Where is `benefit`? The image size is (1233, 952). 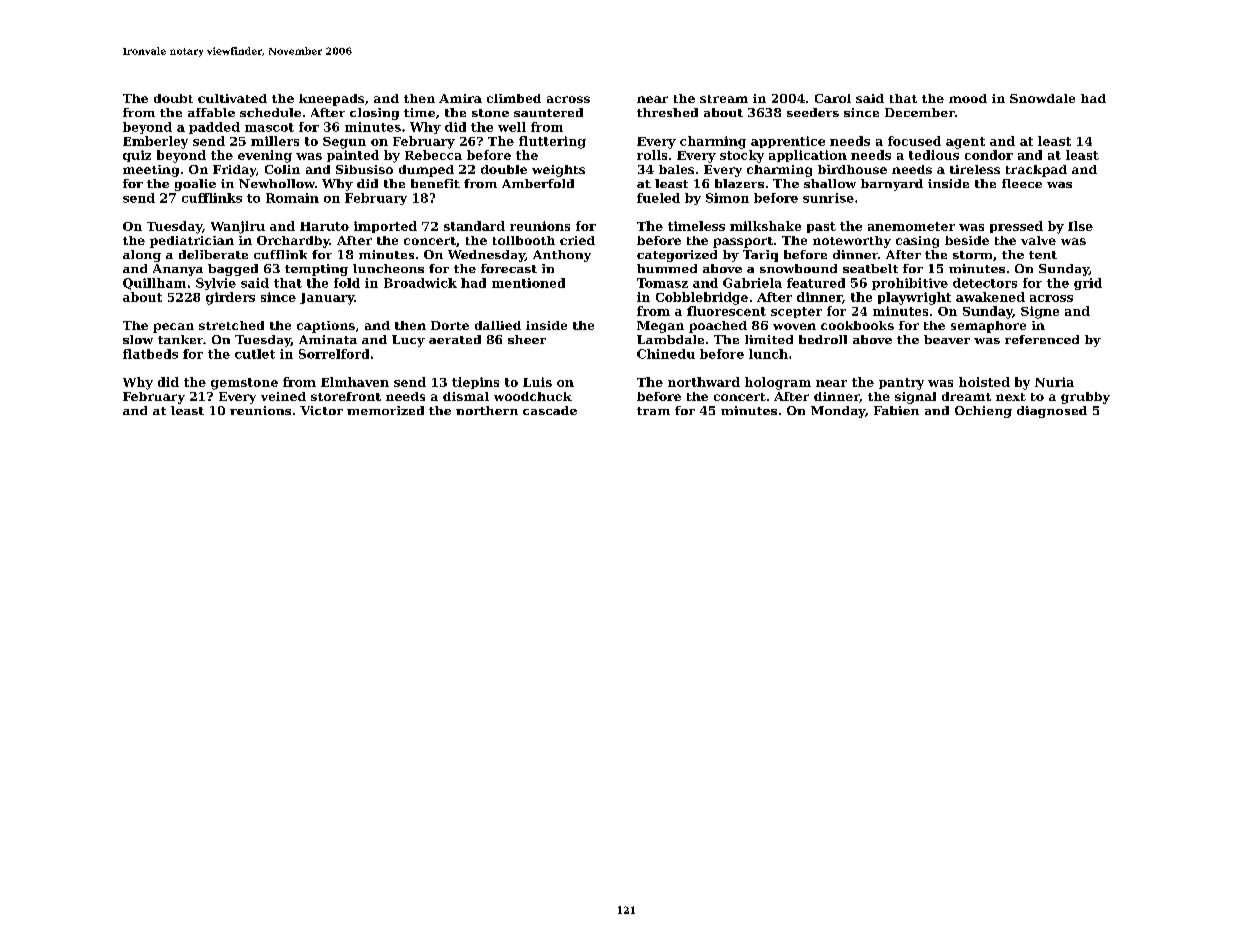 benefit is located at coordinates (435, 183).
